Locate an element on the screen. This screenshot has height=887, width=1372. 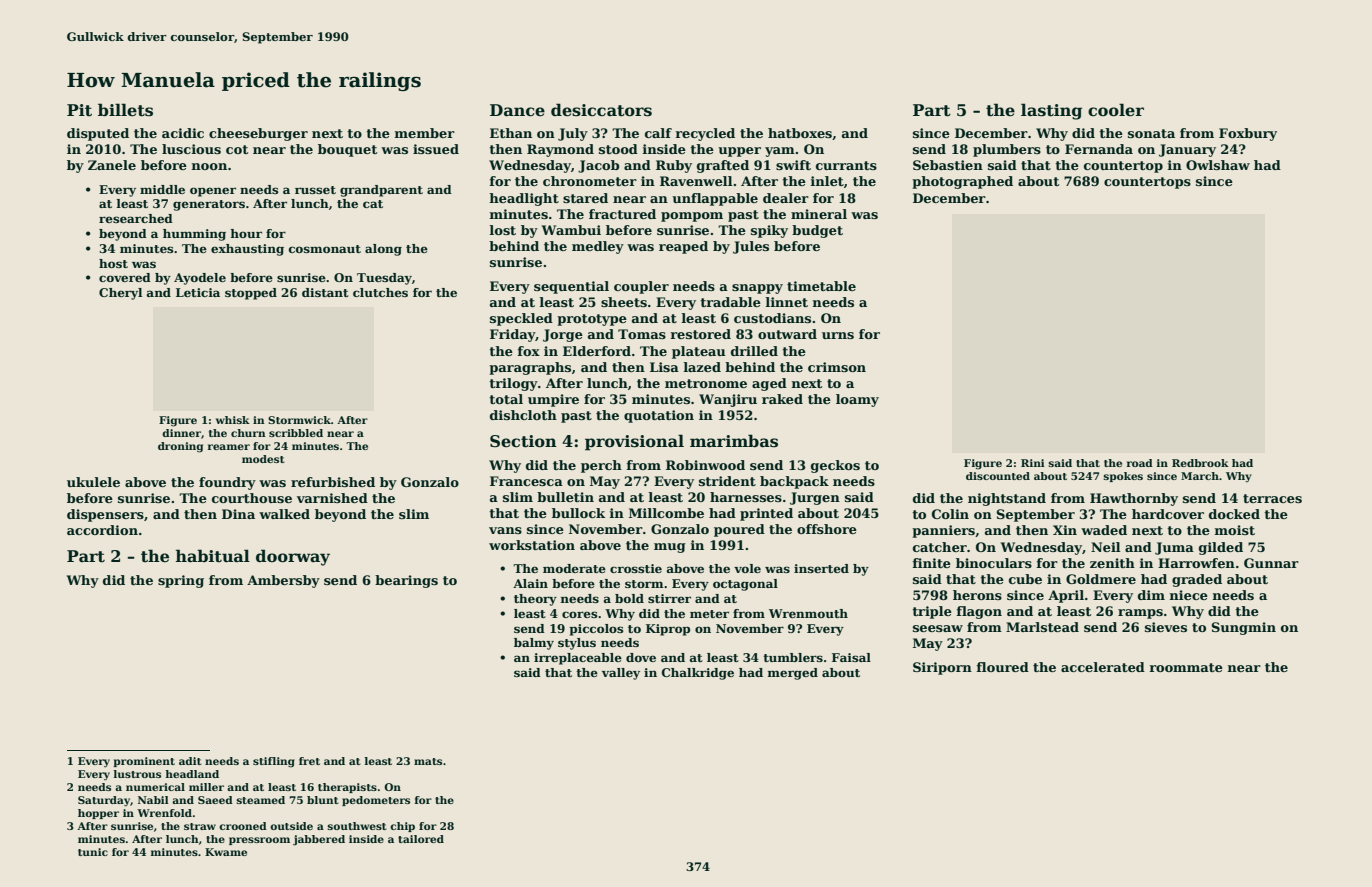
ukulele is located at coordinates (93, 482).
